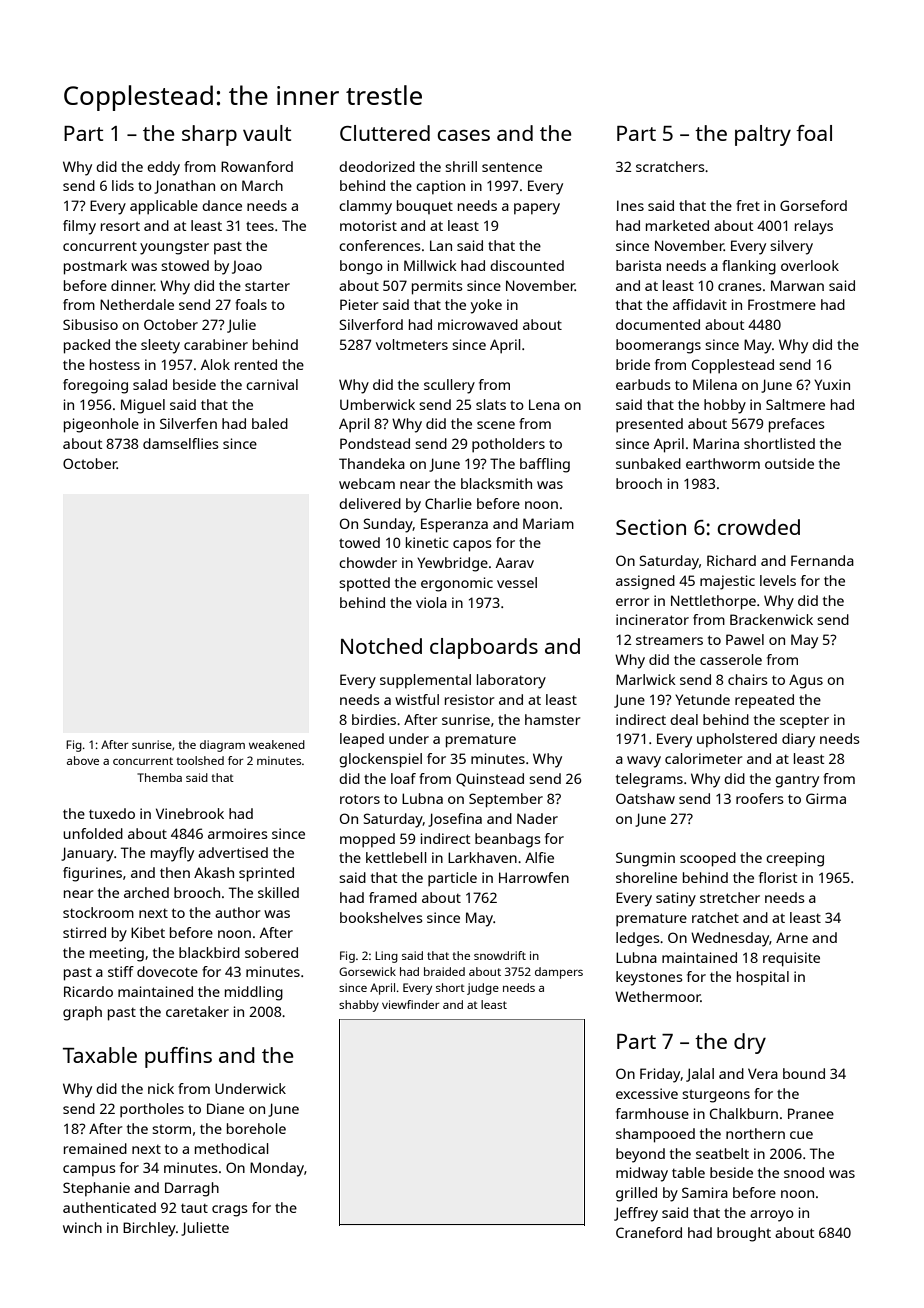 The image size is (924, 1308). Describe the element at coordinates (508, 445) in the screenshot. I see `potholders` at that location.
